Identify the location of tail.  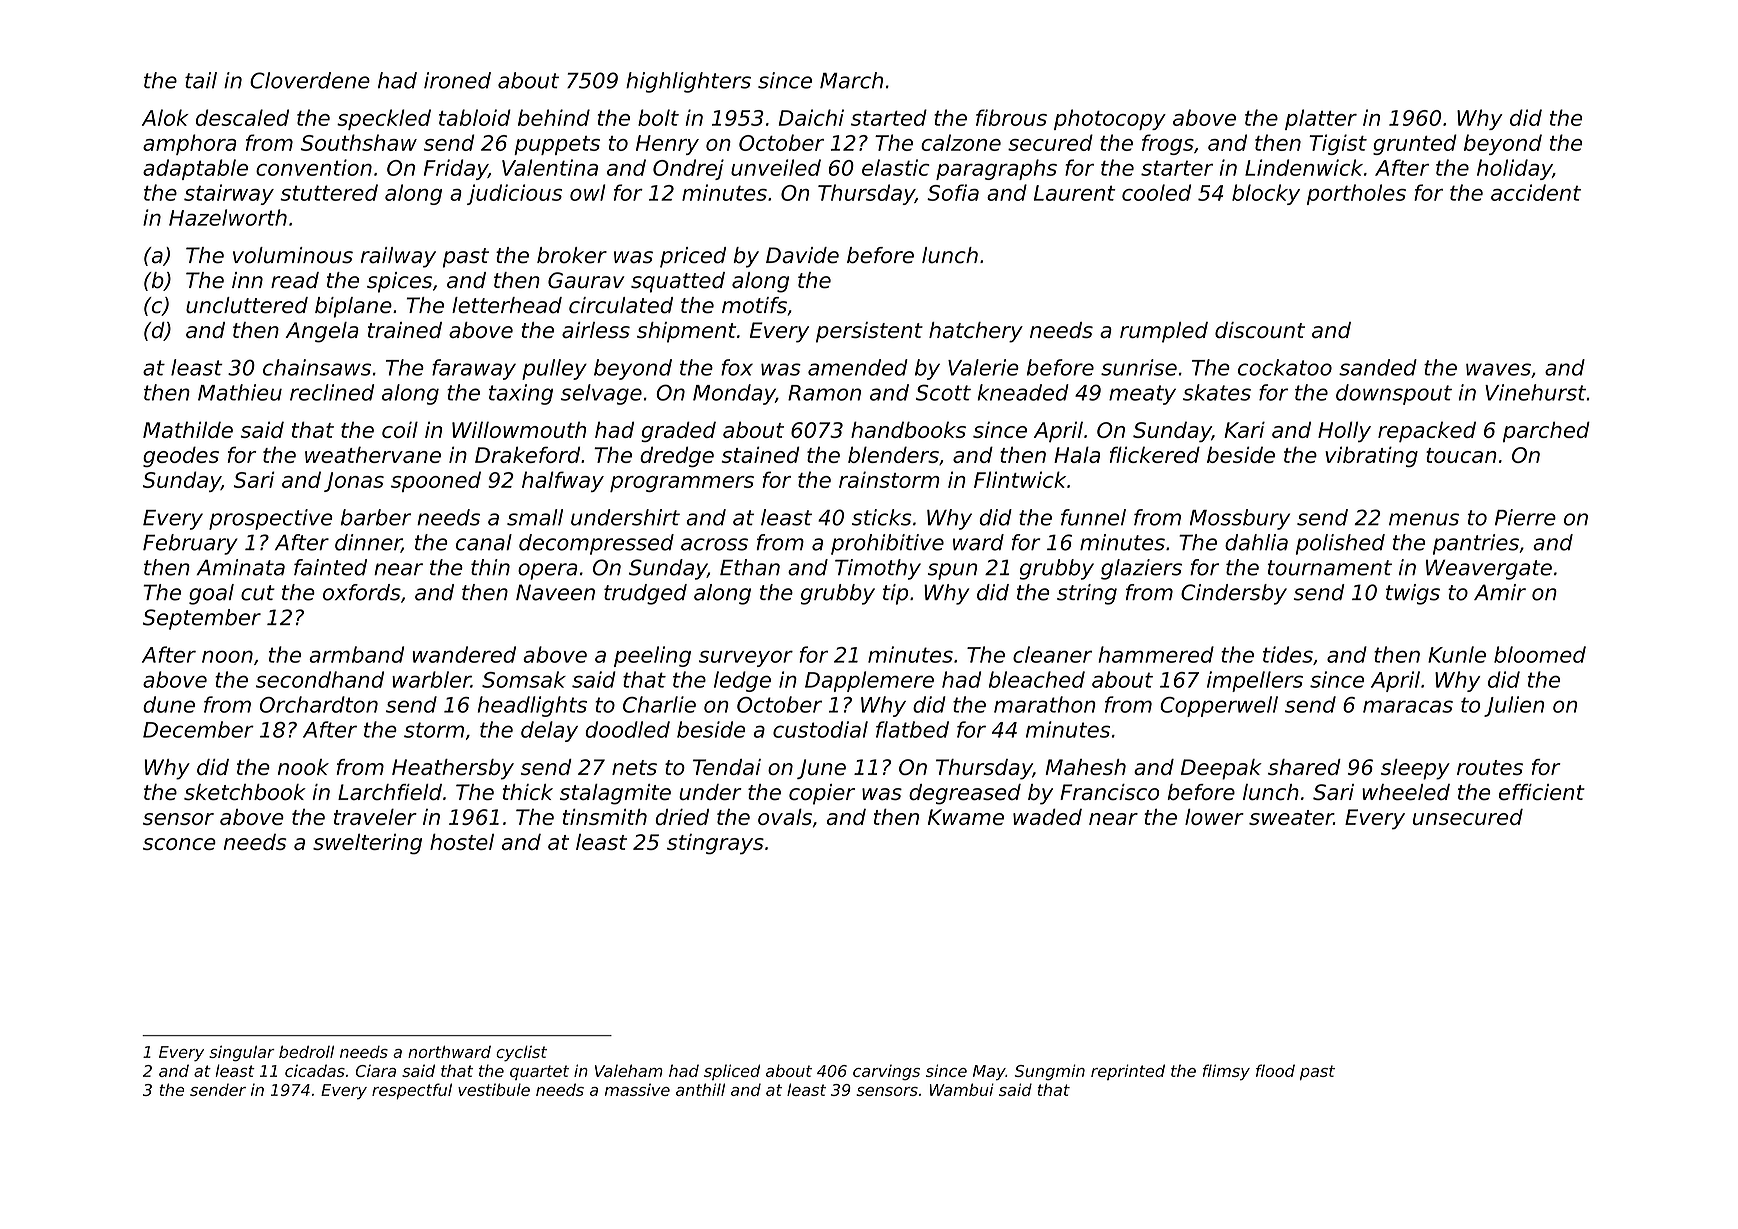
(201, 80).
